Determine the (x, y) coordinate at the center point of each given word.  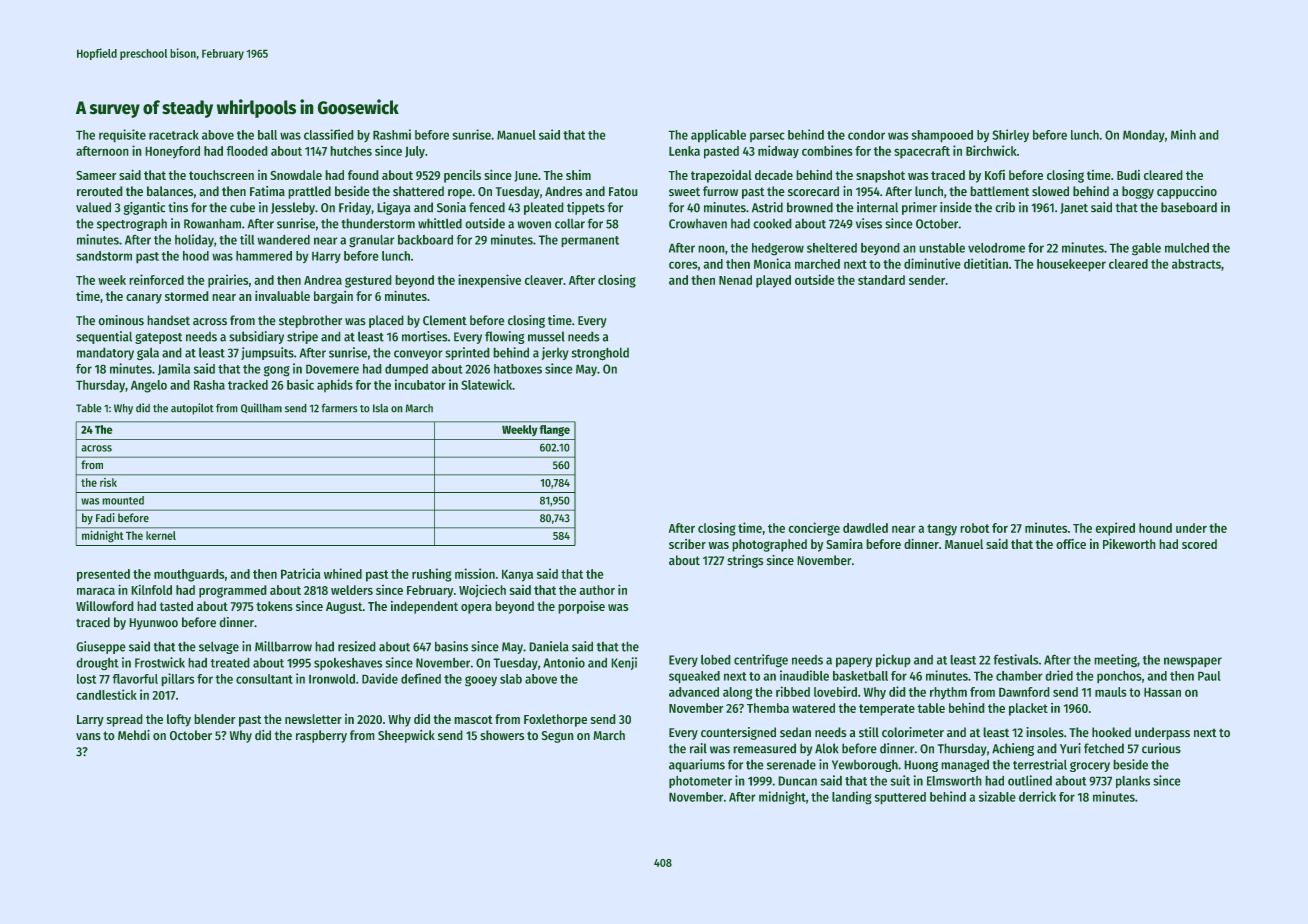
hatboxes (518, 369)
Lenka (684, 151)
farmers (339, 408)
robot (975, 528)
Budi (1128, 175)
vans (88, 736)
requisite (122, 135)
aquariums (697, 765)
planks (1133, 782)
